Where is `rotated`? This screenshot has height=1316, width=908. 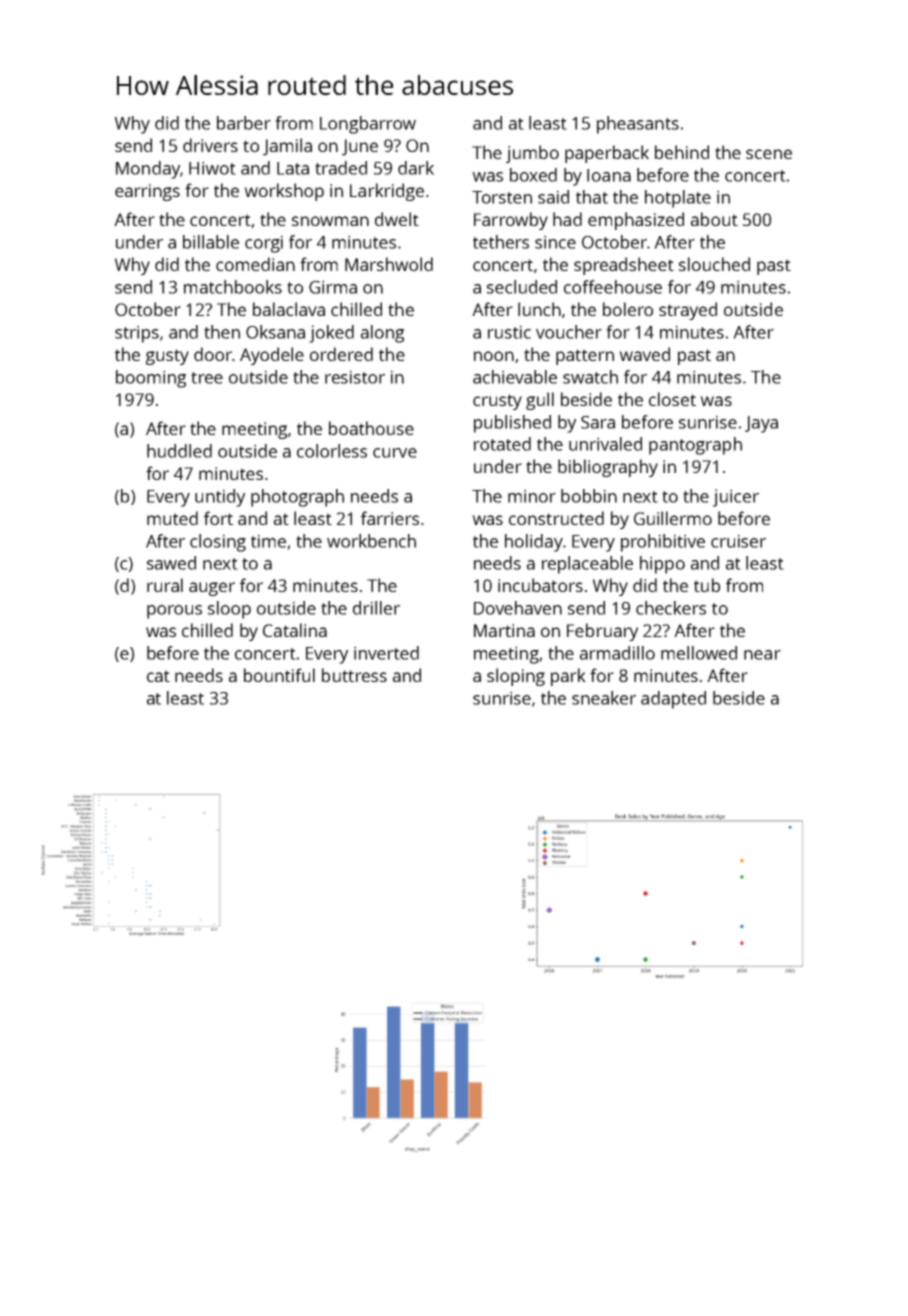
rotated is located at coordinates (502, 444).
